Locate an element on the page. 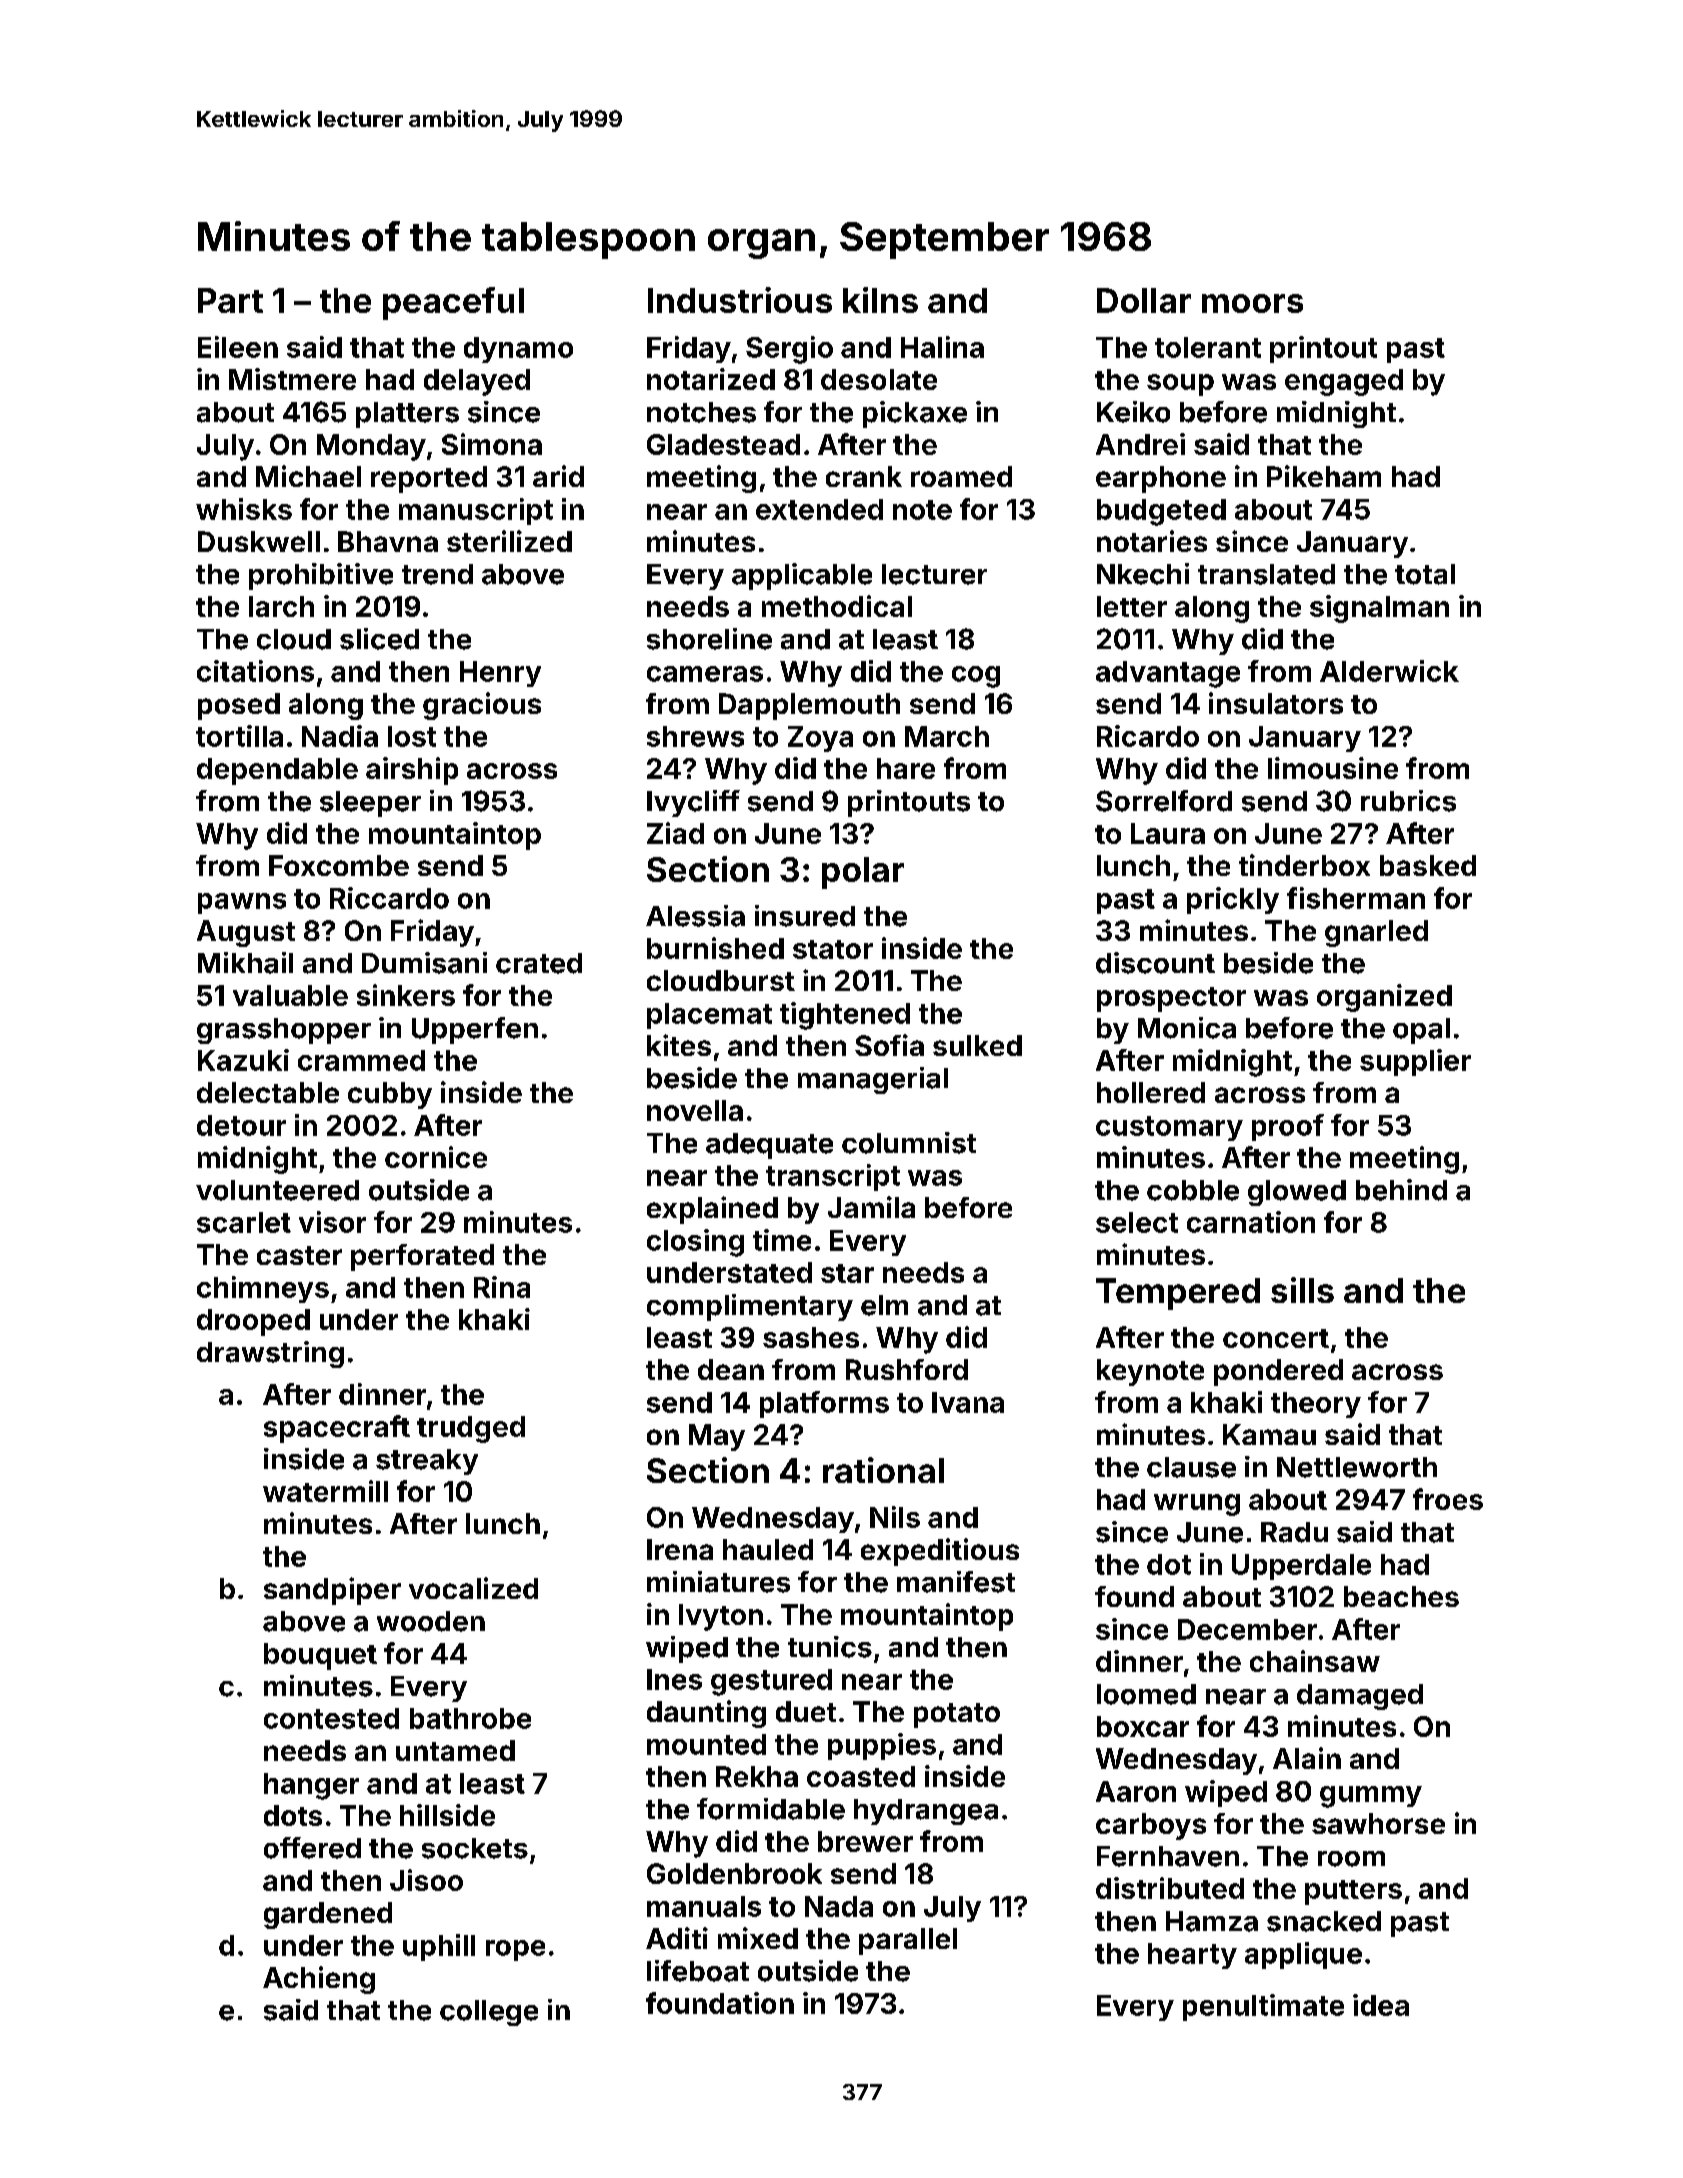  Achieng is located at coordinates (319, 1980).
